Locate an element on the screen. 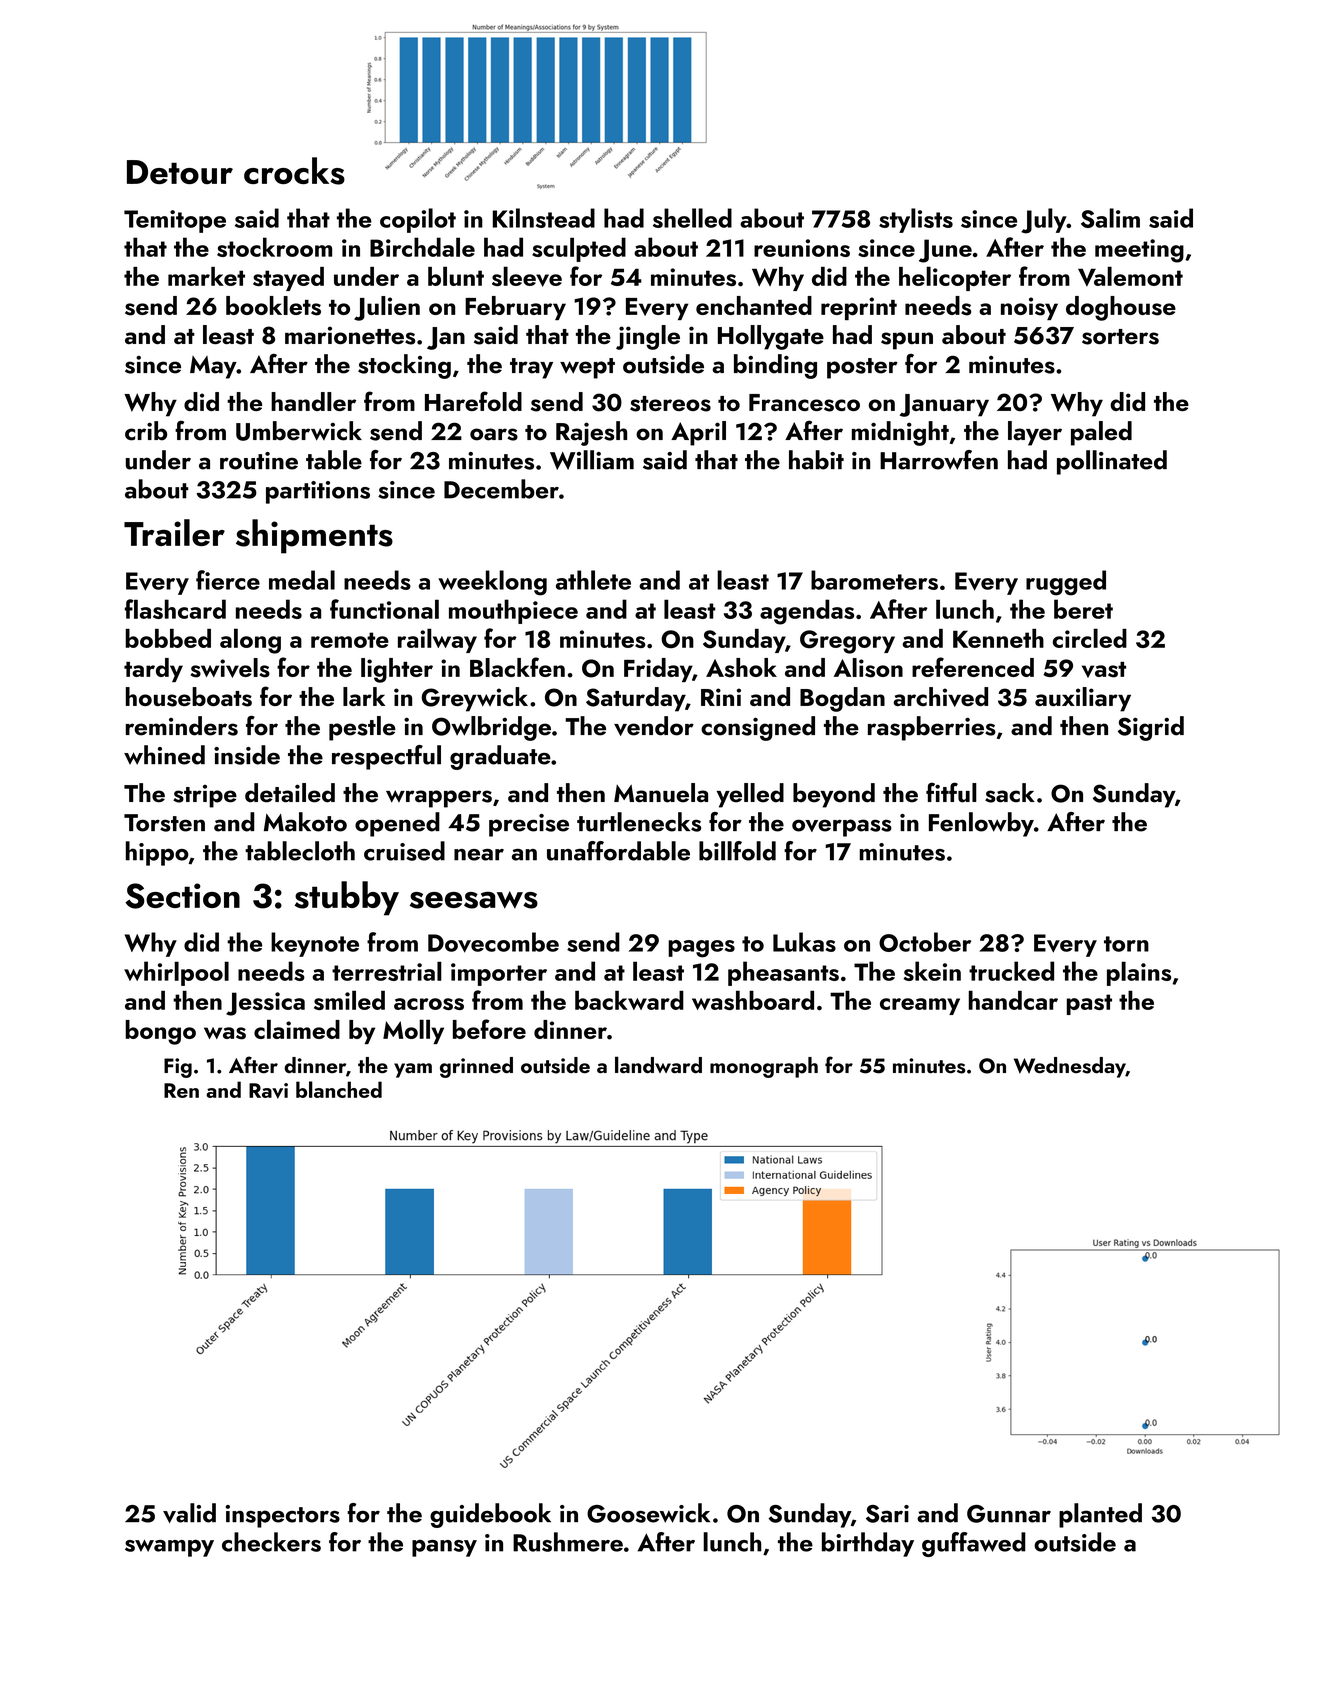 The height and width of the screenshot is (1708, 1319). checkers is located at coordinates (271, 1542).
